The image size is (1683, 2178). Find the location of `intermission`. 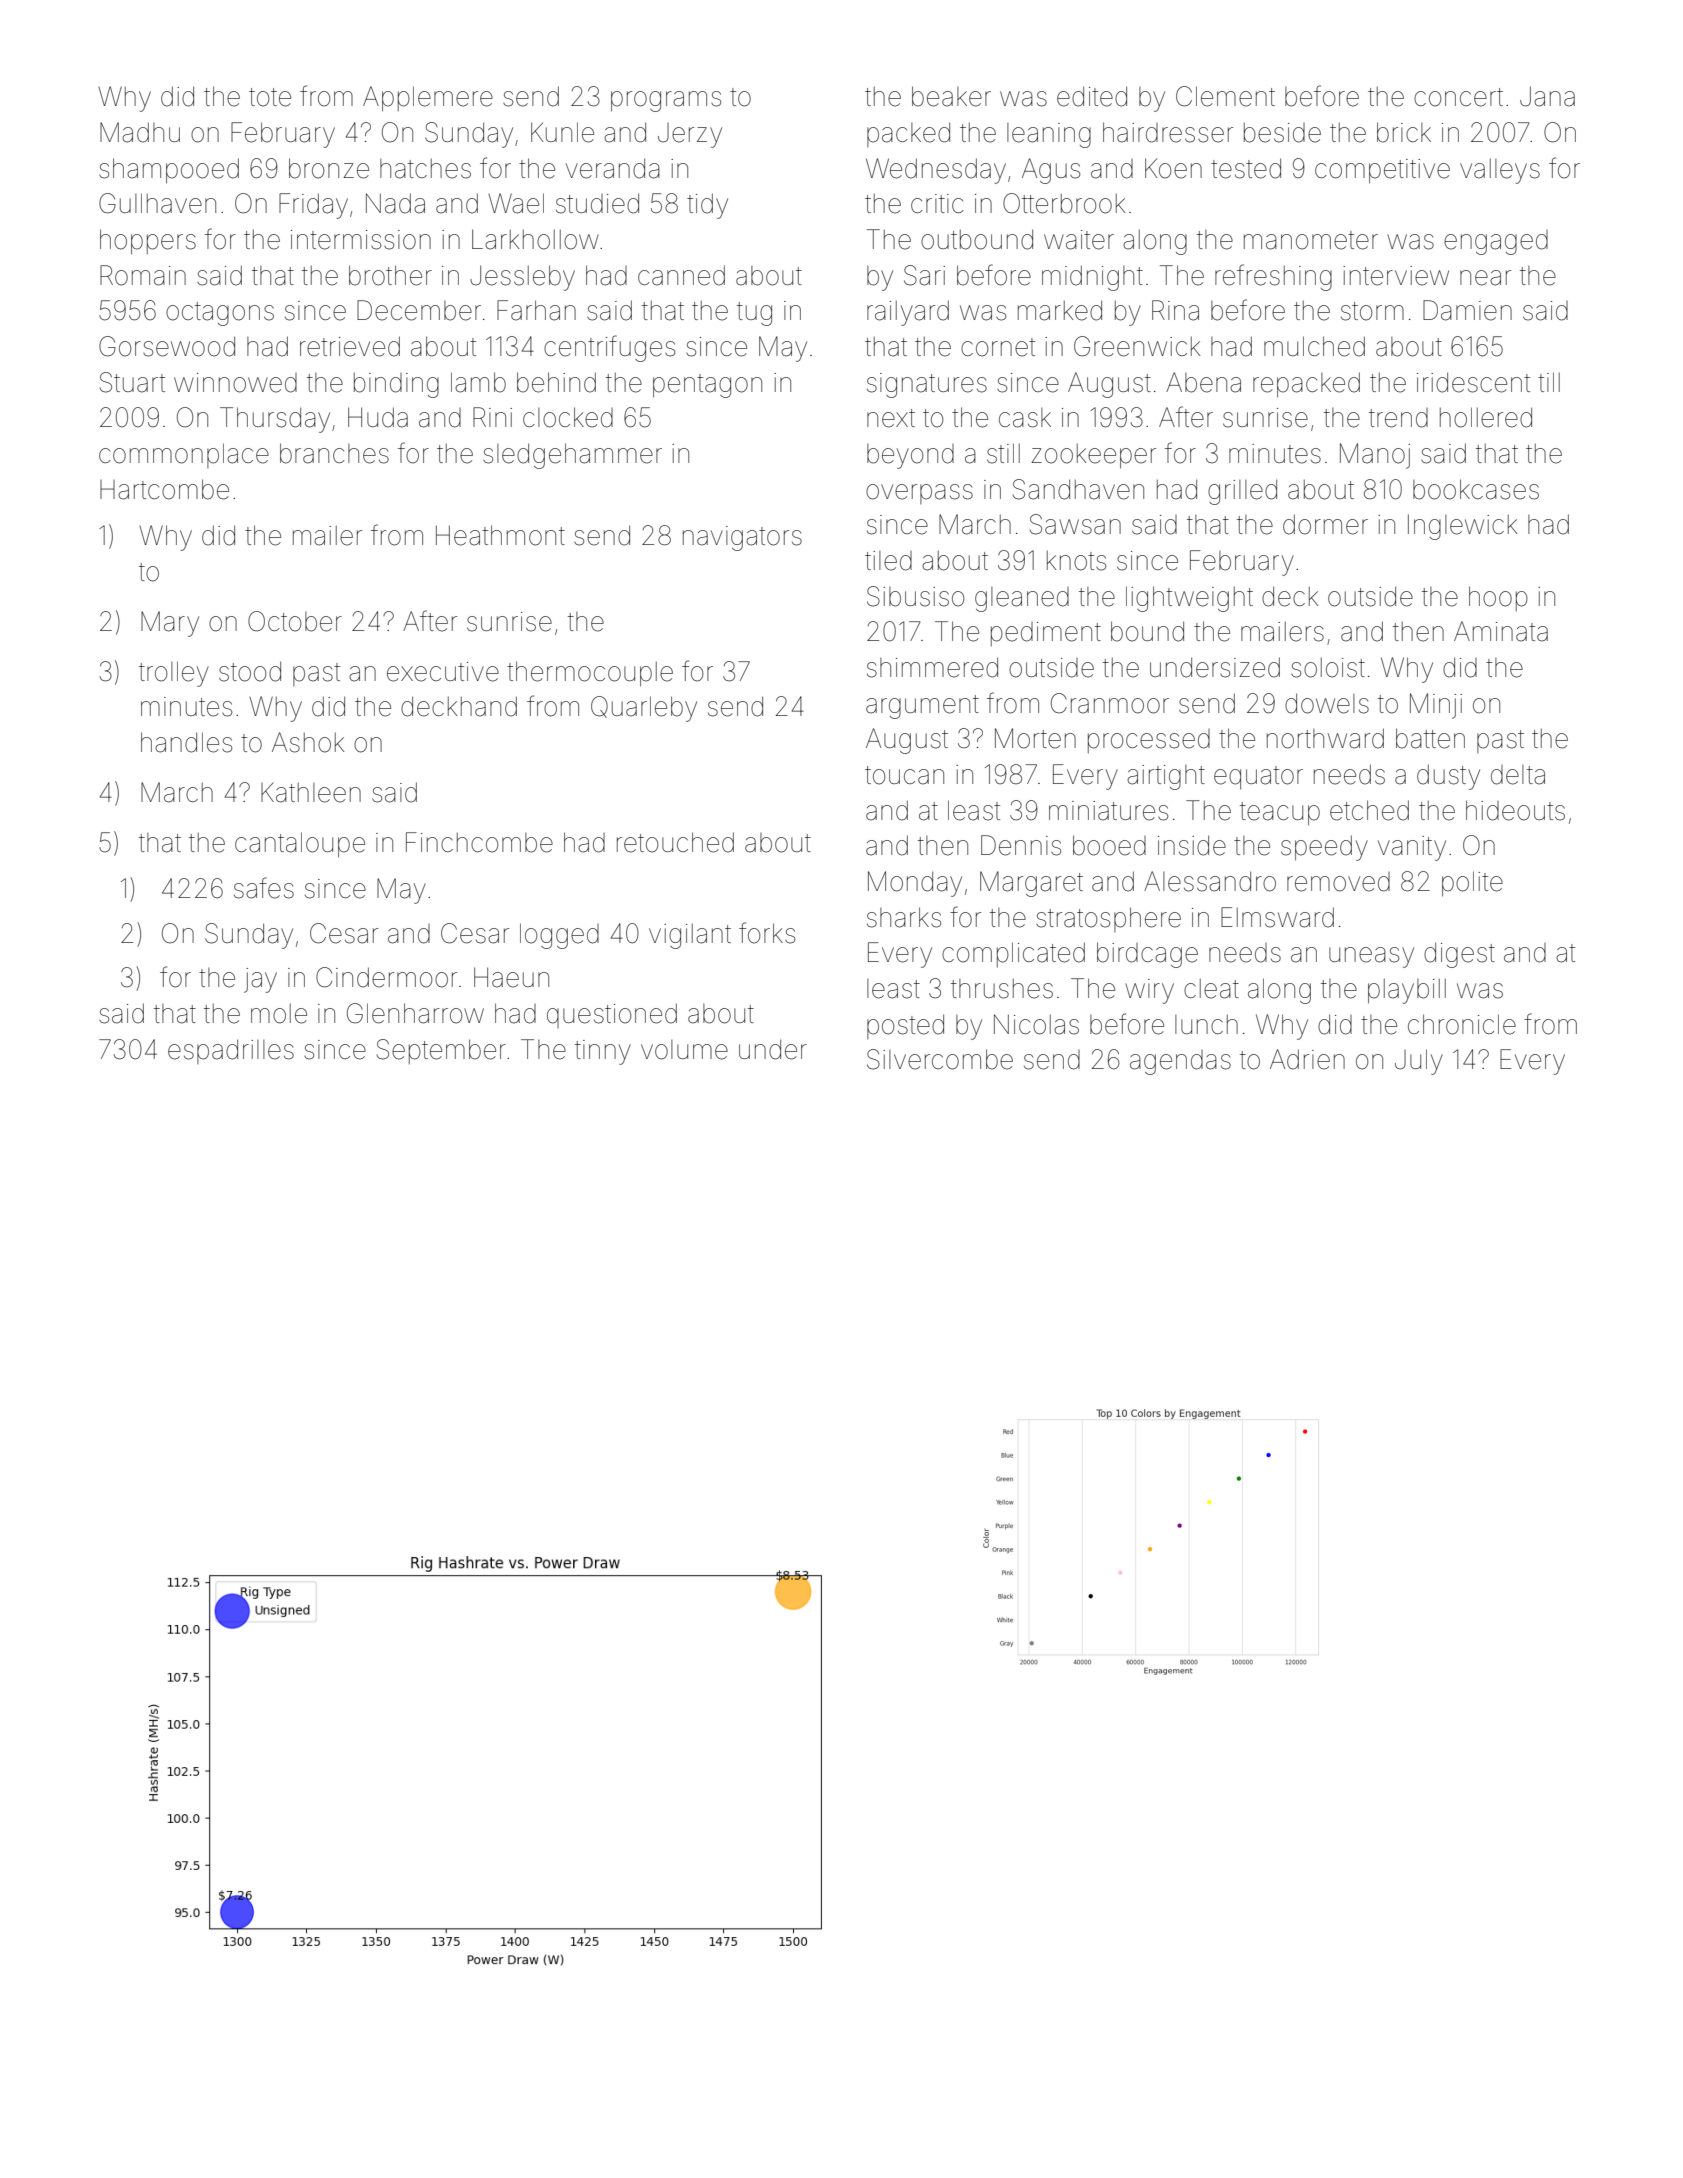

intermission is located at coordinates (361, 240).
